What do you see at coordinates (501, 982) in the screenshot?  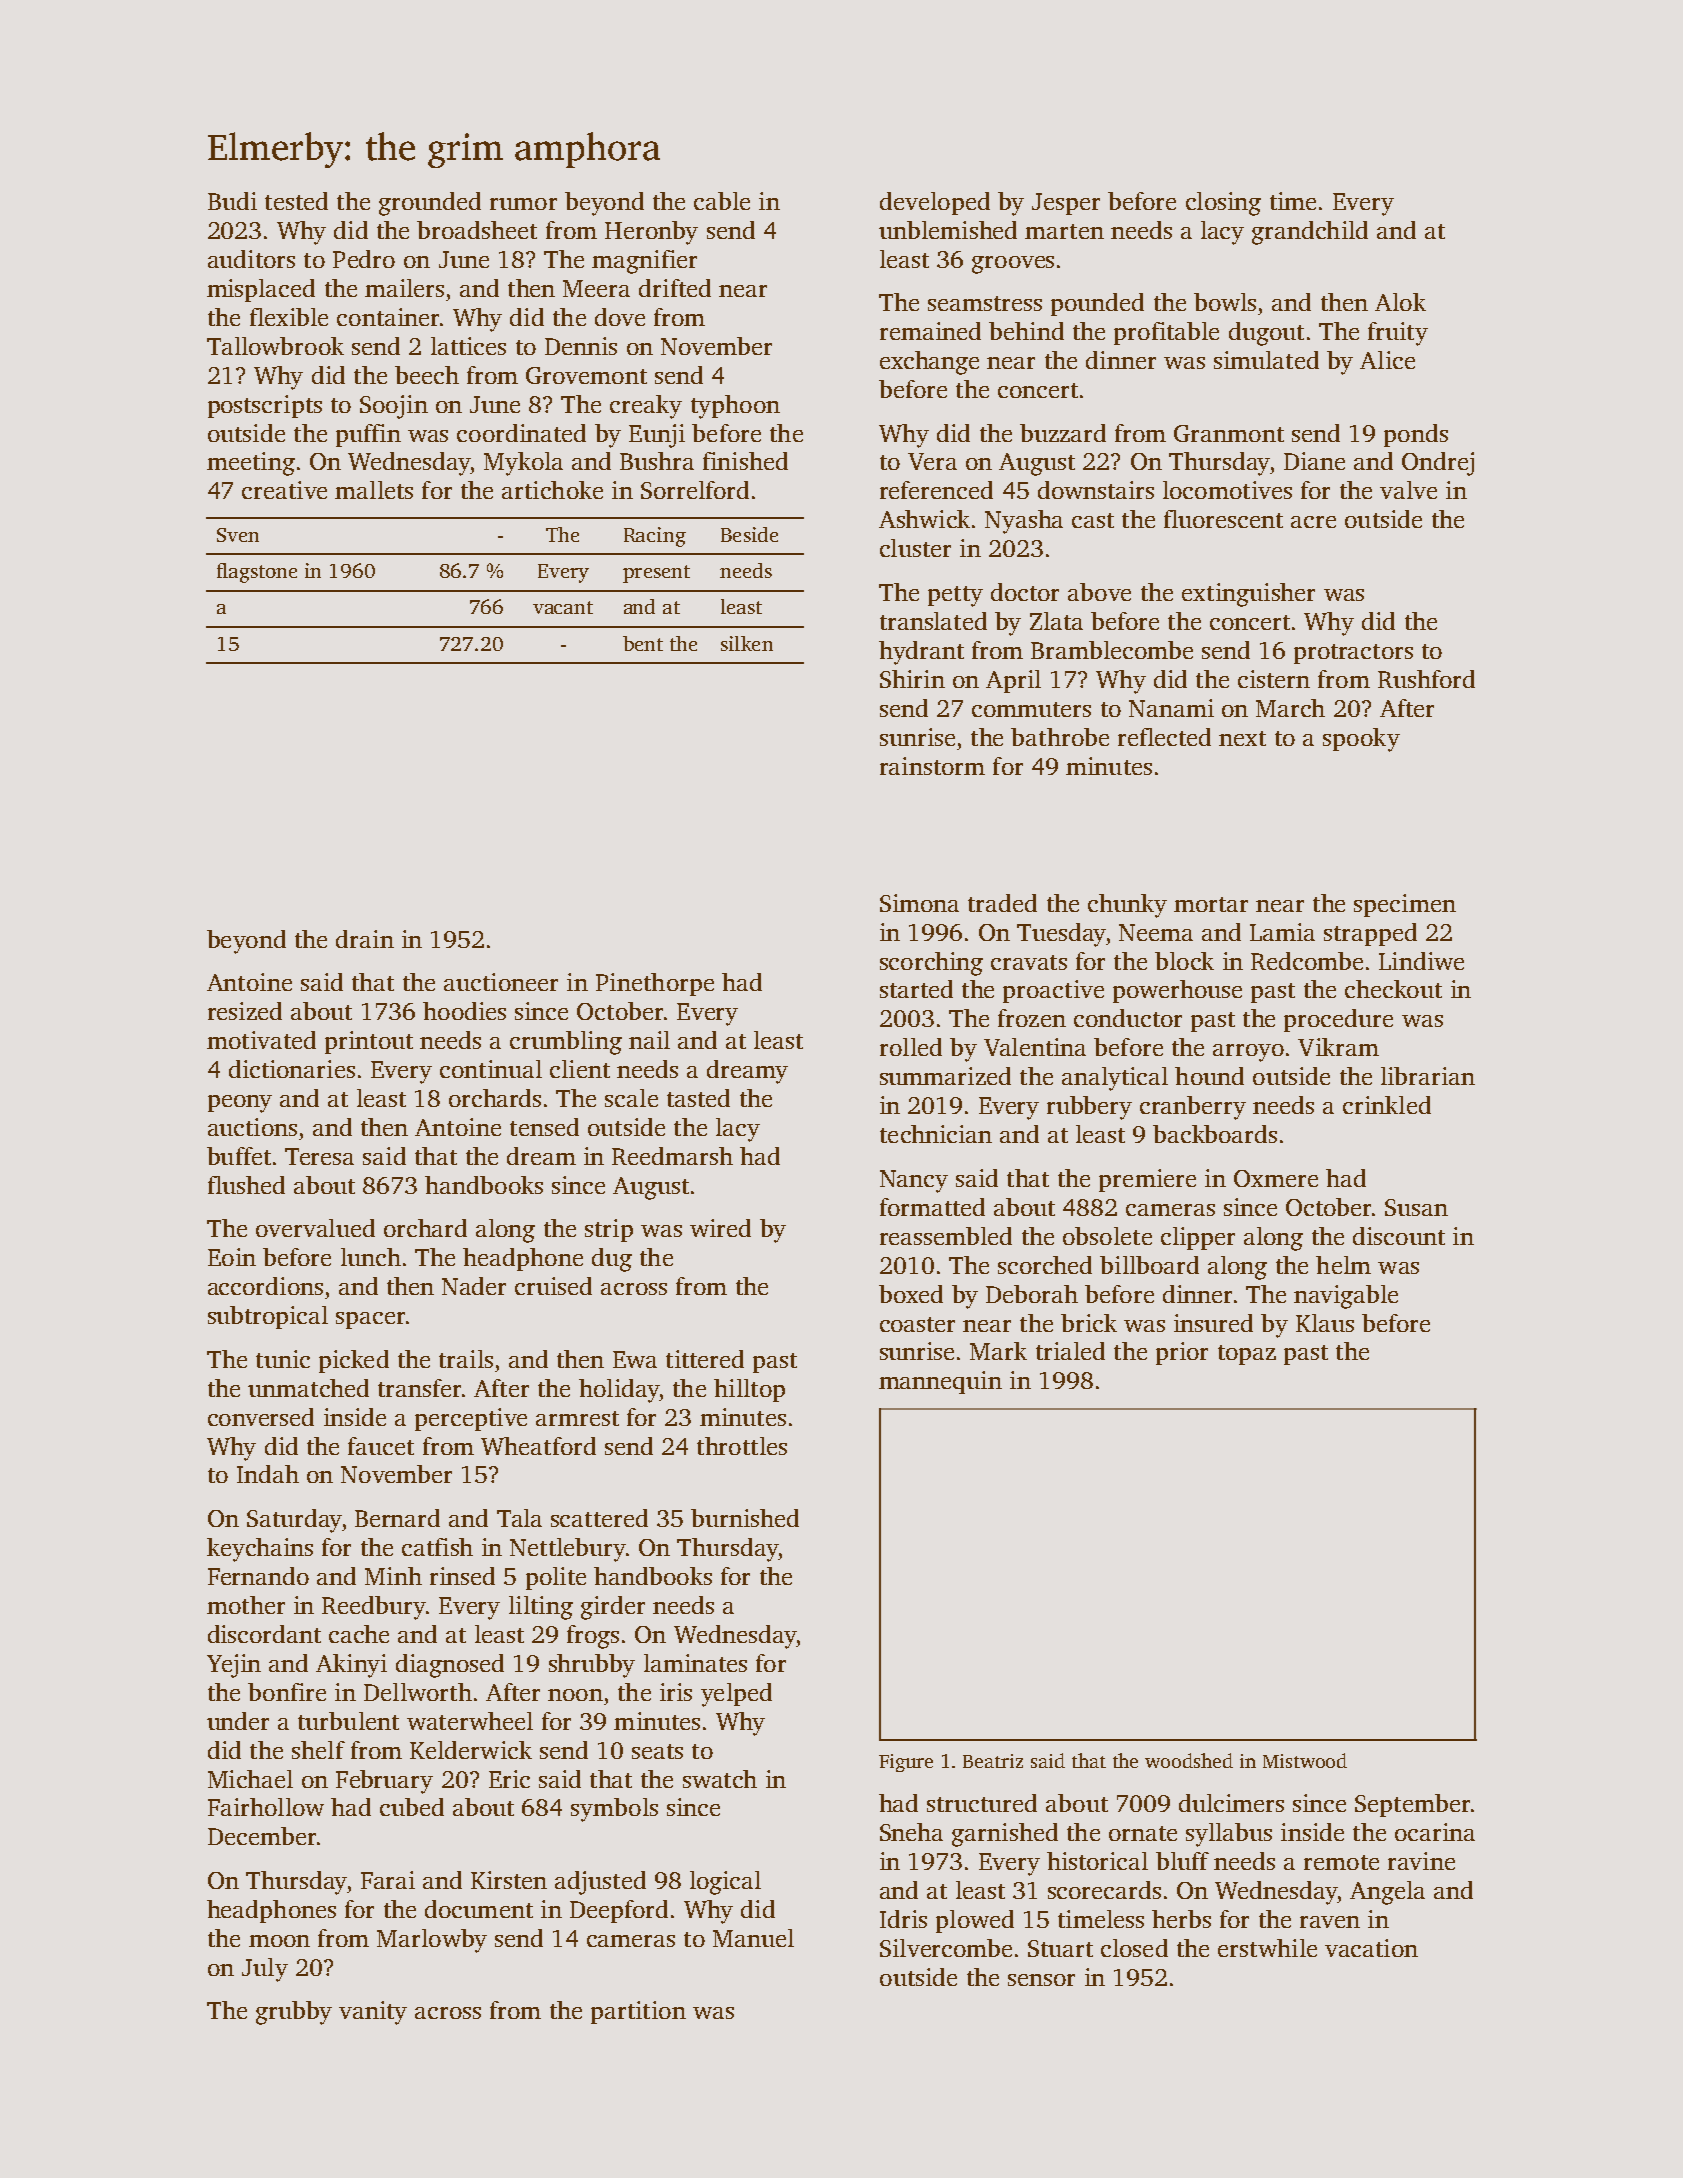 I see `auctioneer` at bounding box center [501, 982].
